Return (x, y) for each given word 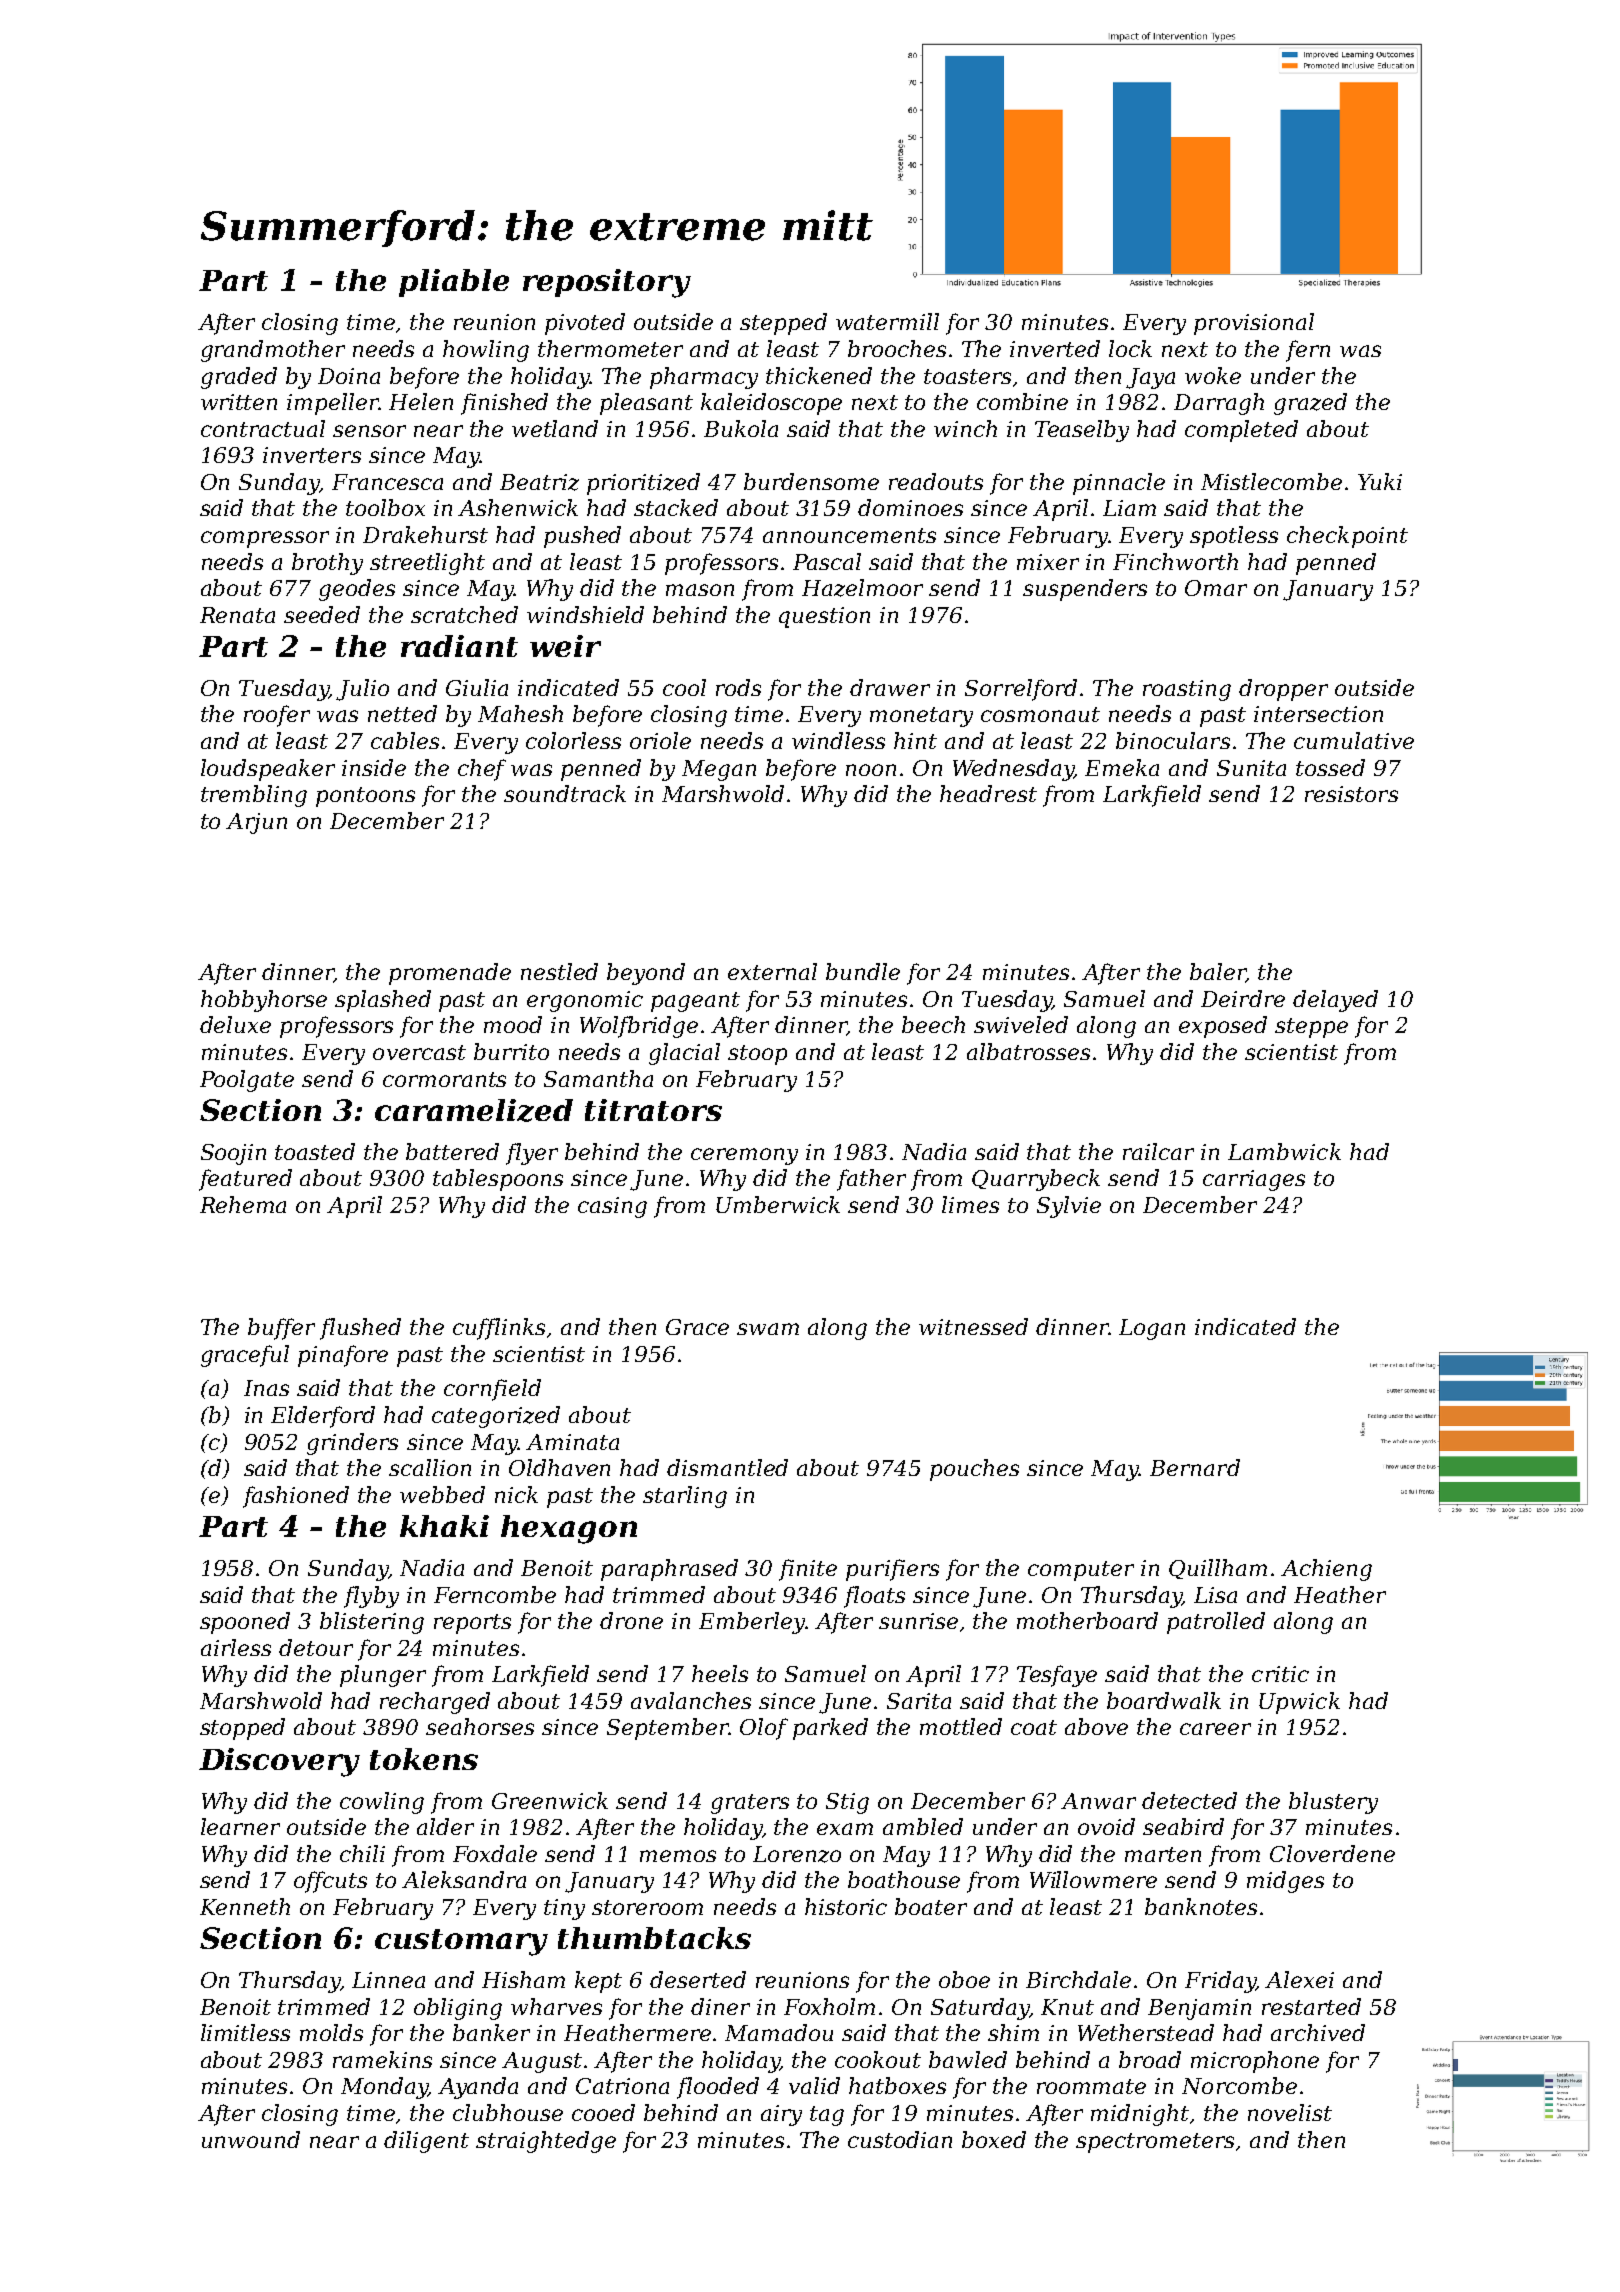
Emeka (1122, 767)
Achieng (1326, 1570)
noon (871, 770)
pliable (454, 283)
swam (768, 1329)
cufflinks (499, 1329)
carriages (1254, 1180)
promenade (450, 974)
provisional (1254, 324)
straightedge (546, 2142)
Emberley (752, 1623)
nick (516, 1494)
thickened (819, 375)
